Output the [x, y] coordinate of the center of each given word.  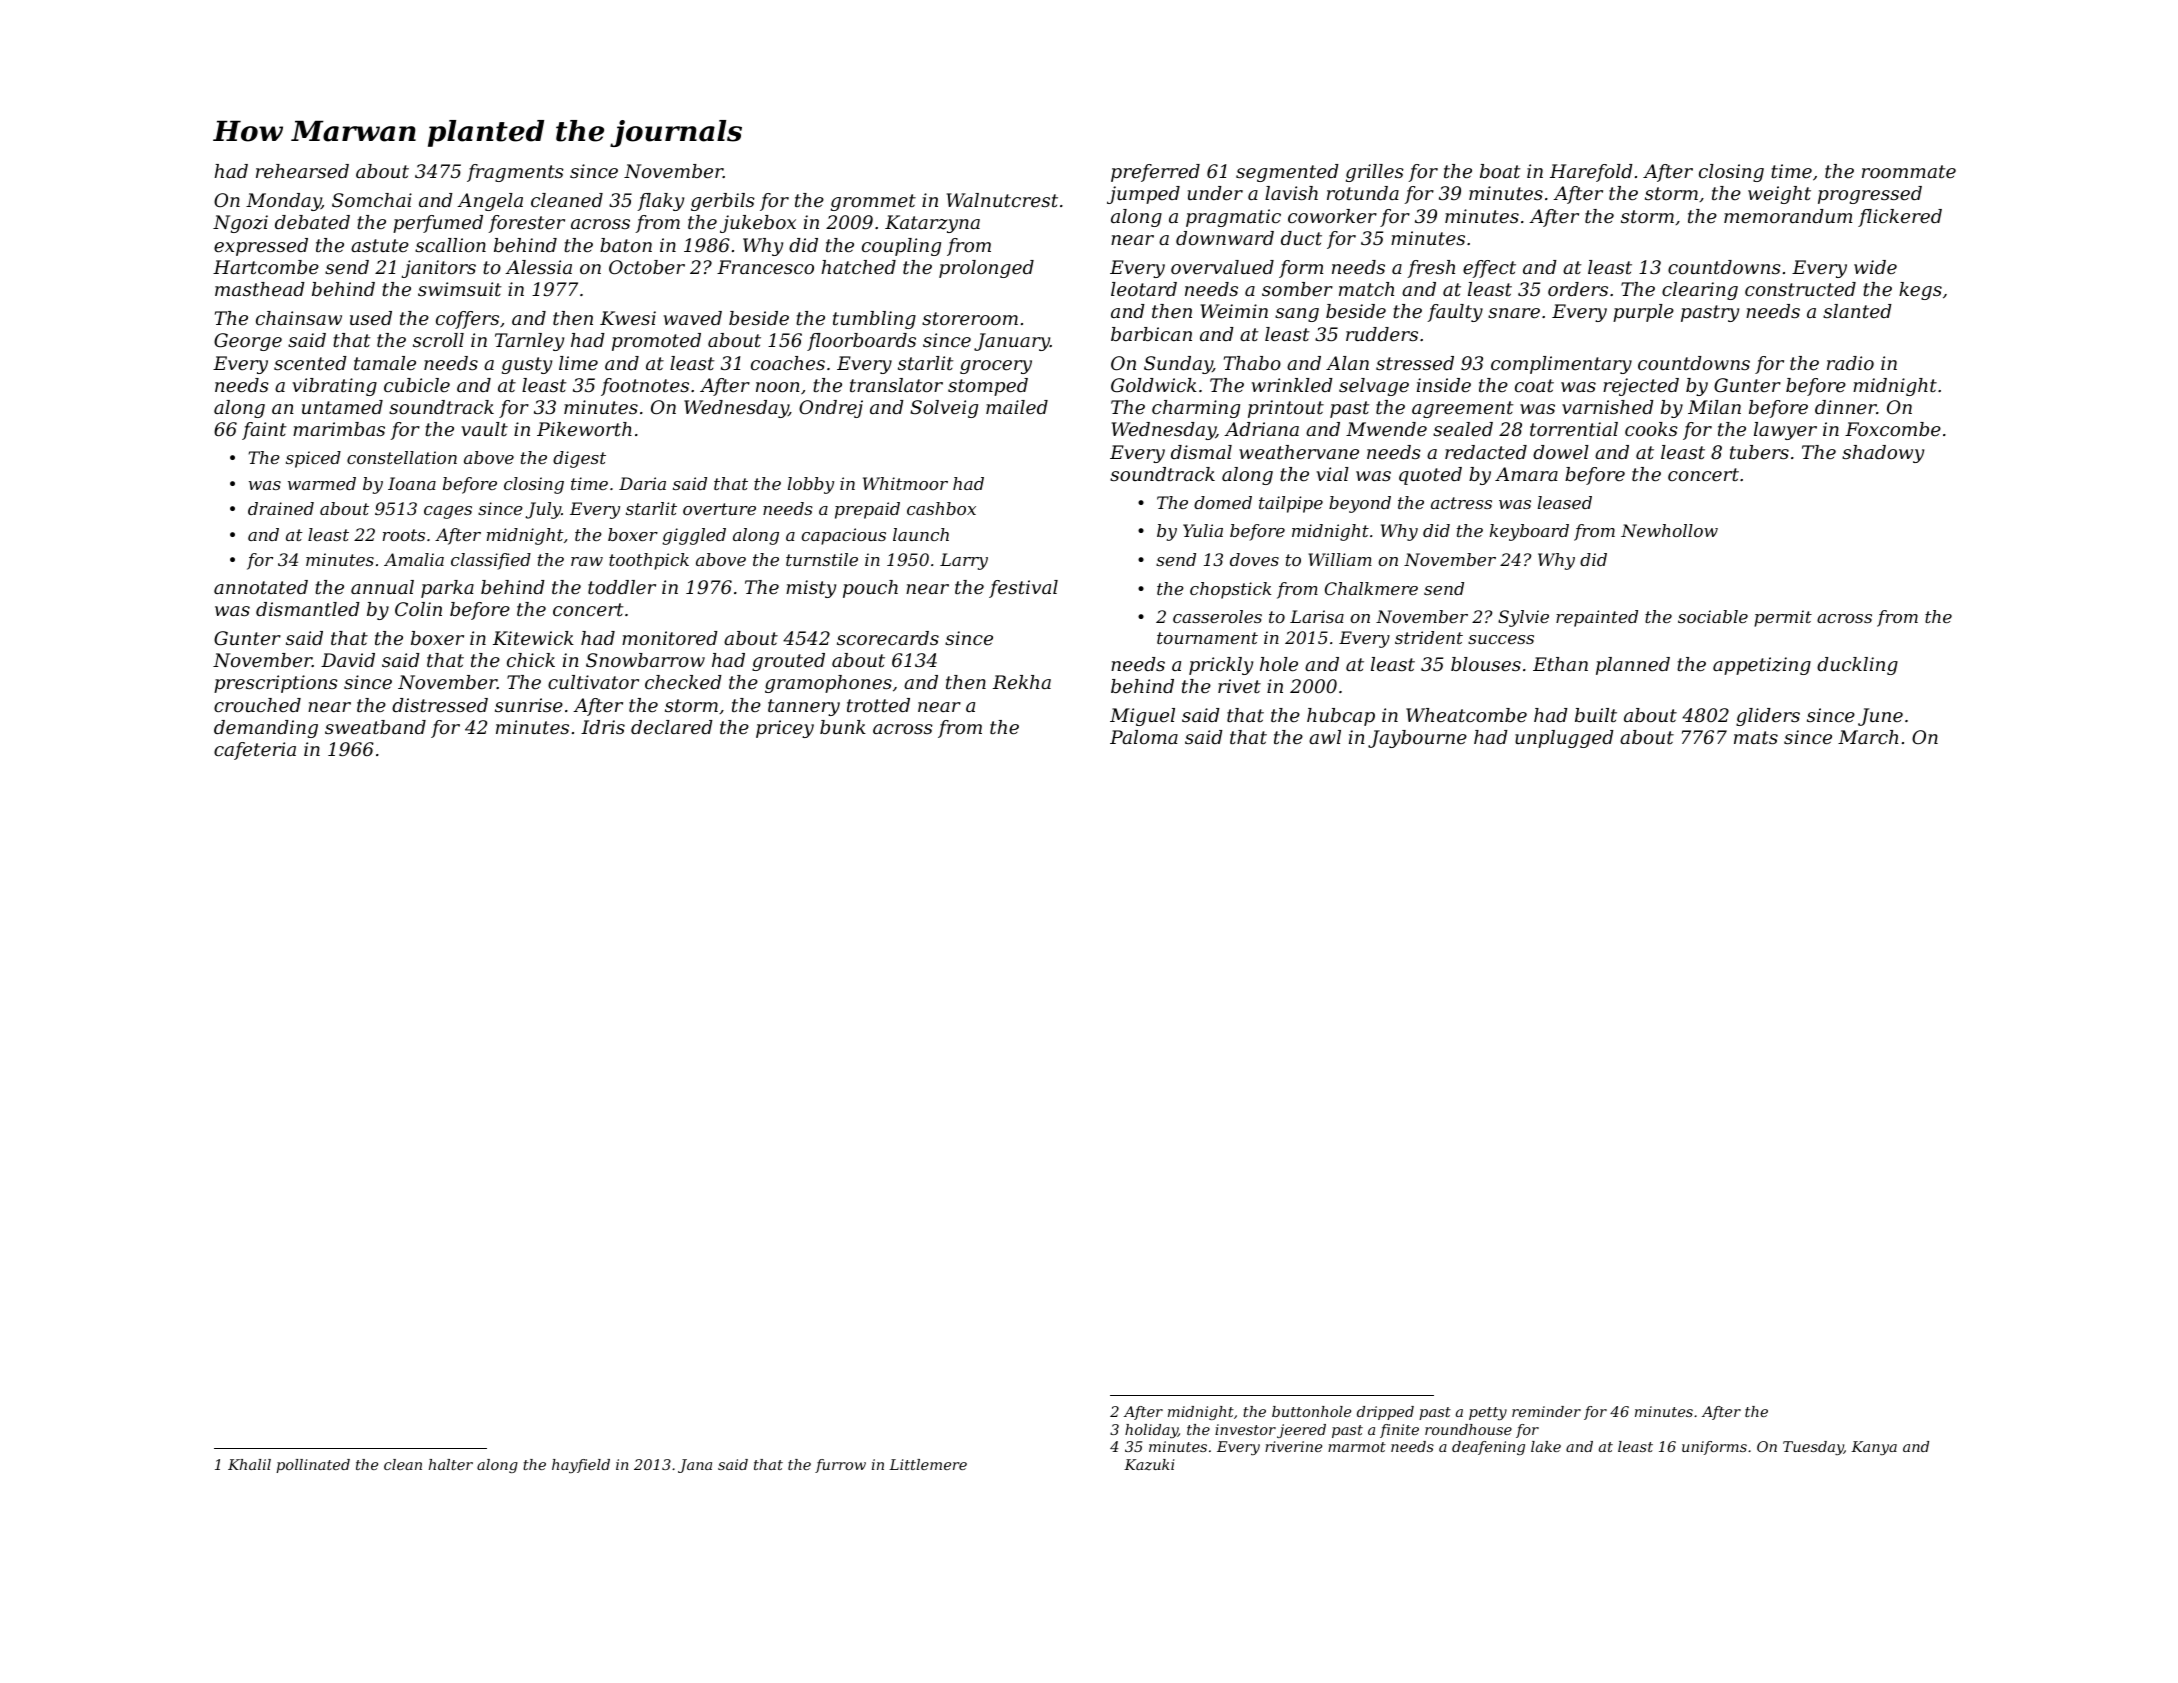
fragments [515, 173]
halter [451, 1464]
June [1880, 717]
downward [1225, 238]
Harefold [1591, 173]
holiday [1151, 1431]
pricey [785, 729]
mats [1756, 737]
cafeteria [255, 751]
